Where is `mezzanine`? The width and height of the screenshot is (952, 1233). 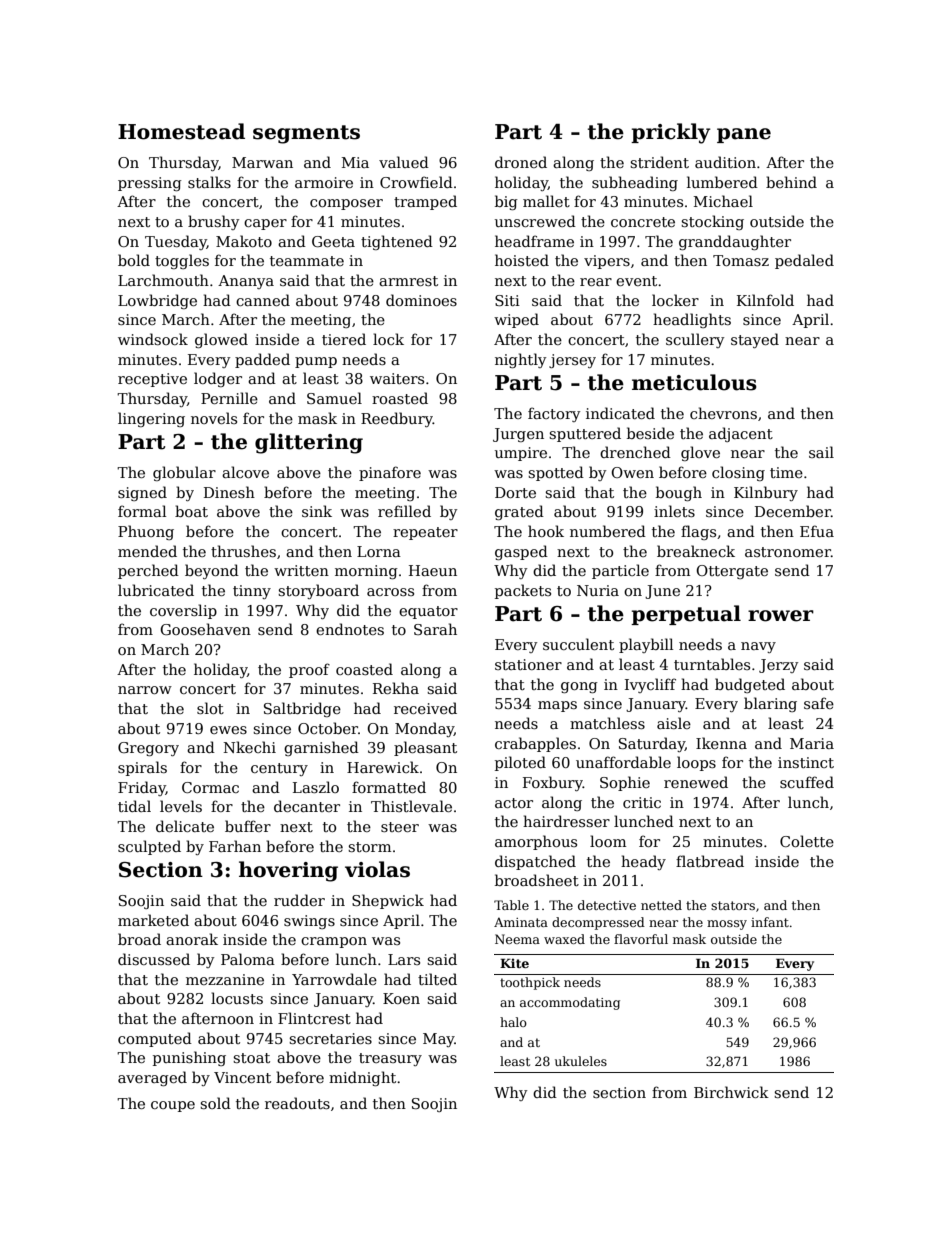 mezzanine is located at coordinates (225, 979).
